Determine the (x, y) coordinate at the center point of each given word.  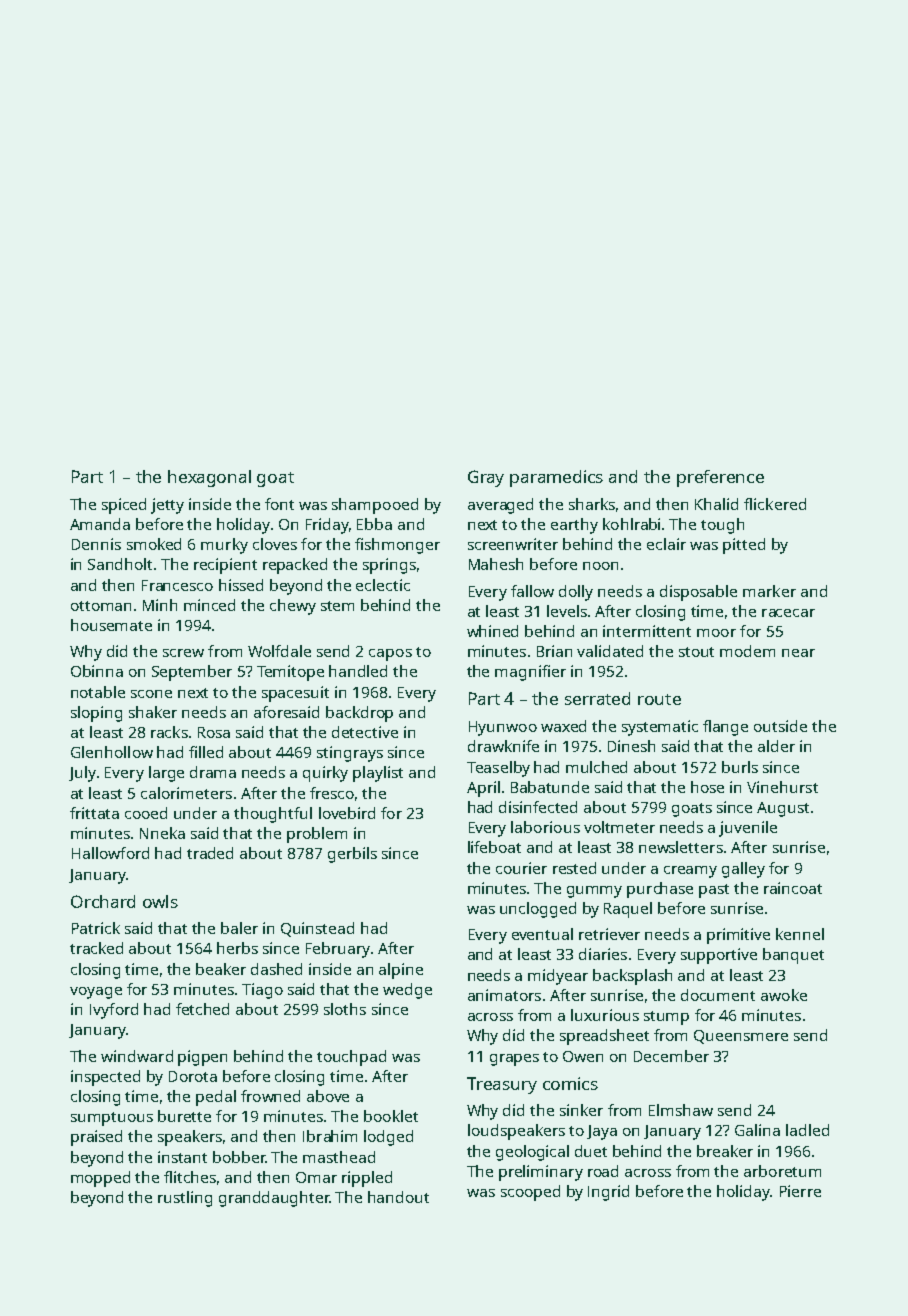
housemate (111, 625)
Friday (327, 526)
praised (96, 1138)
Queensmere (741, 1037)
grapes (514, 1060)
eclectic (383, 585)
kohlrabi (631, 524)
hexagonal (209, 478)
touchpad (351, 1058)
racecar (788, 613)
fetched (202, 1009)
